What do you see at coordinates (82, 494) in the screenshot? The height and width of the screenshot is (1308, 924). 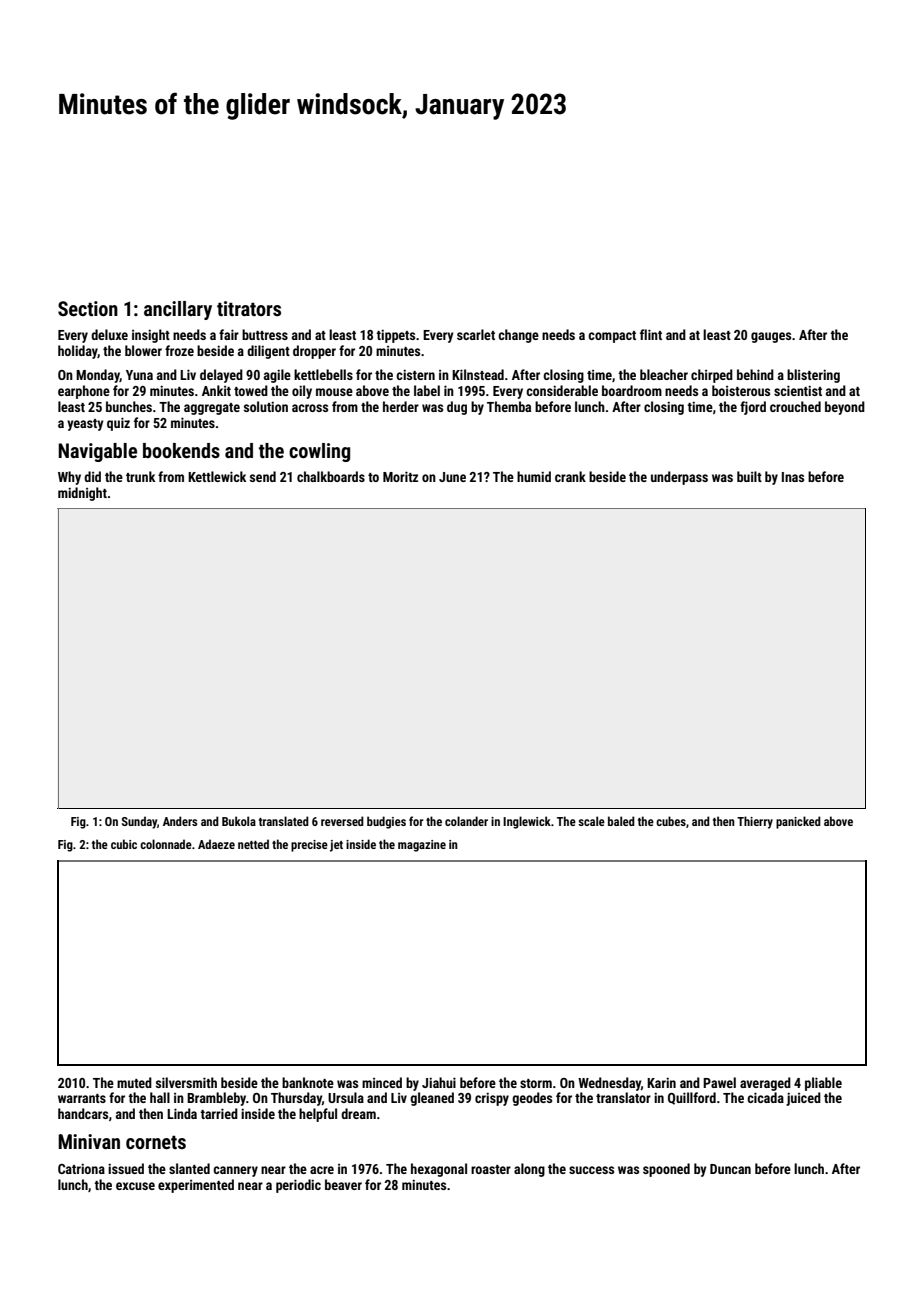 I see `midnight` at bounding box center [82, 494].
